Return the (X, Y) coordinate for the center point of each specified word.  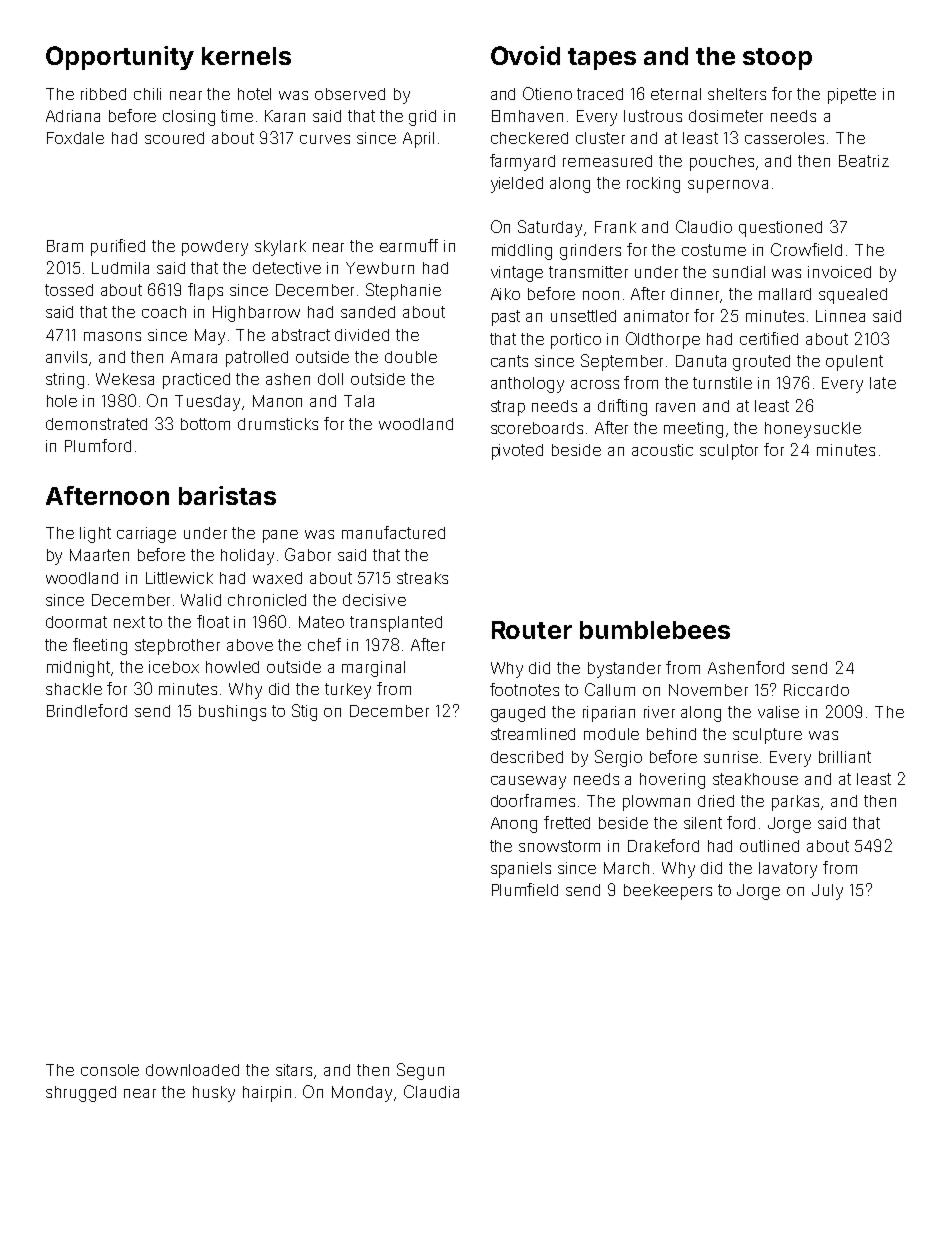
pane (280, 536)
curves (325, 139)
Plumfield (525, 889)
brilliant (845, 757)
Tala (359, 401)
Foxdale (75, 138)
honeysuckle (813, 430)
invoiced (839, 272)
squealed (853, 296)
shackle (74, 689)
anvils (66, 357)
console (110, 1070)
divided (362, 335)
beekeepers (668, 892)
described (527, 757)
